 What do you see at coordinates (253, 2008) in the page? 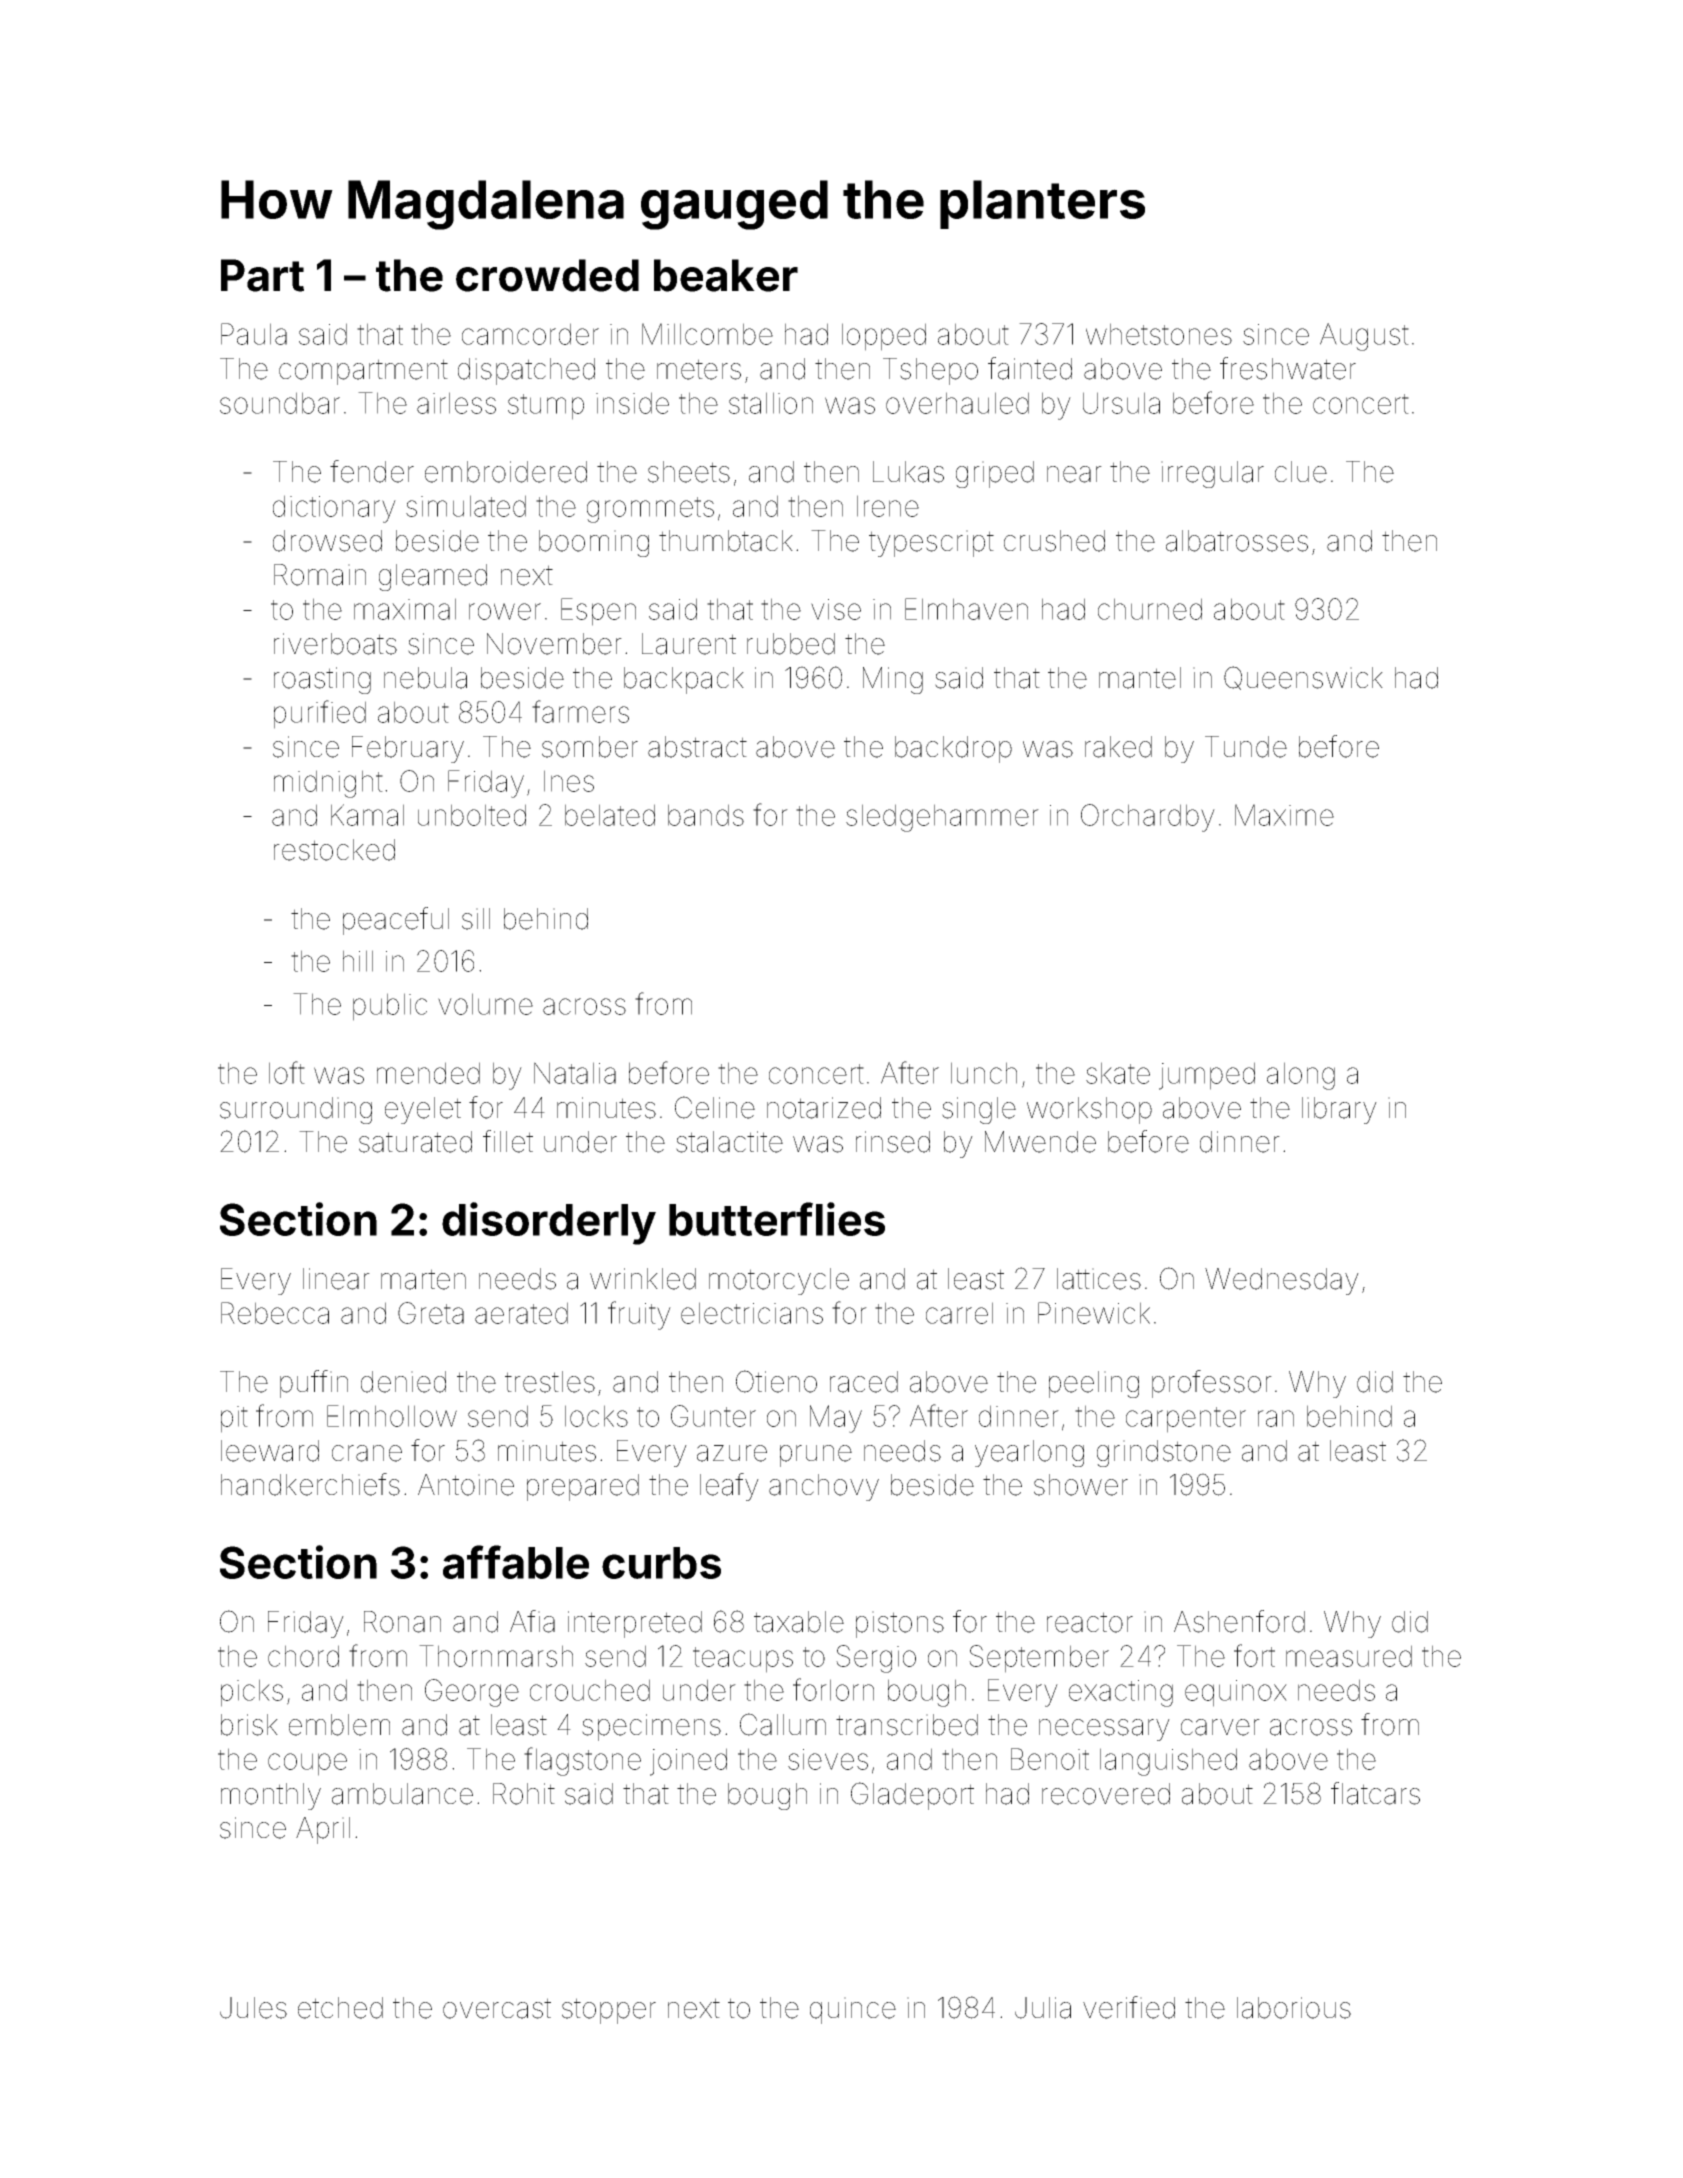
I see `Jules` at bounding box center [253, 2008].
